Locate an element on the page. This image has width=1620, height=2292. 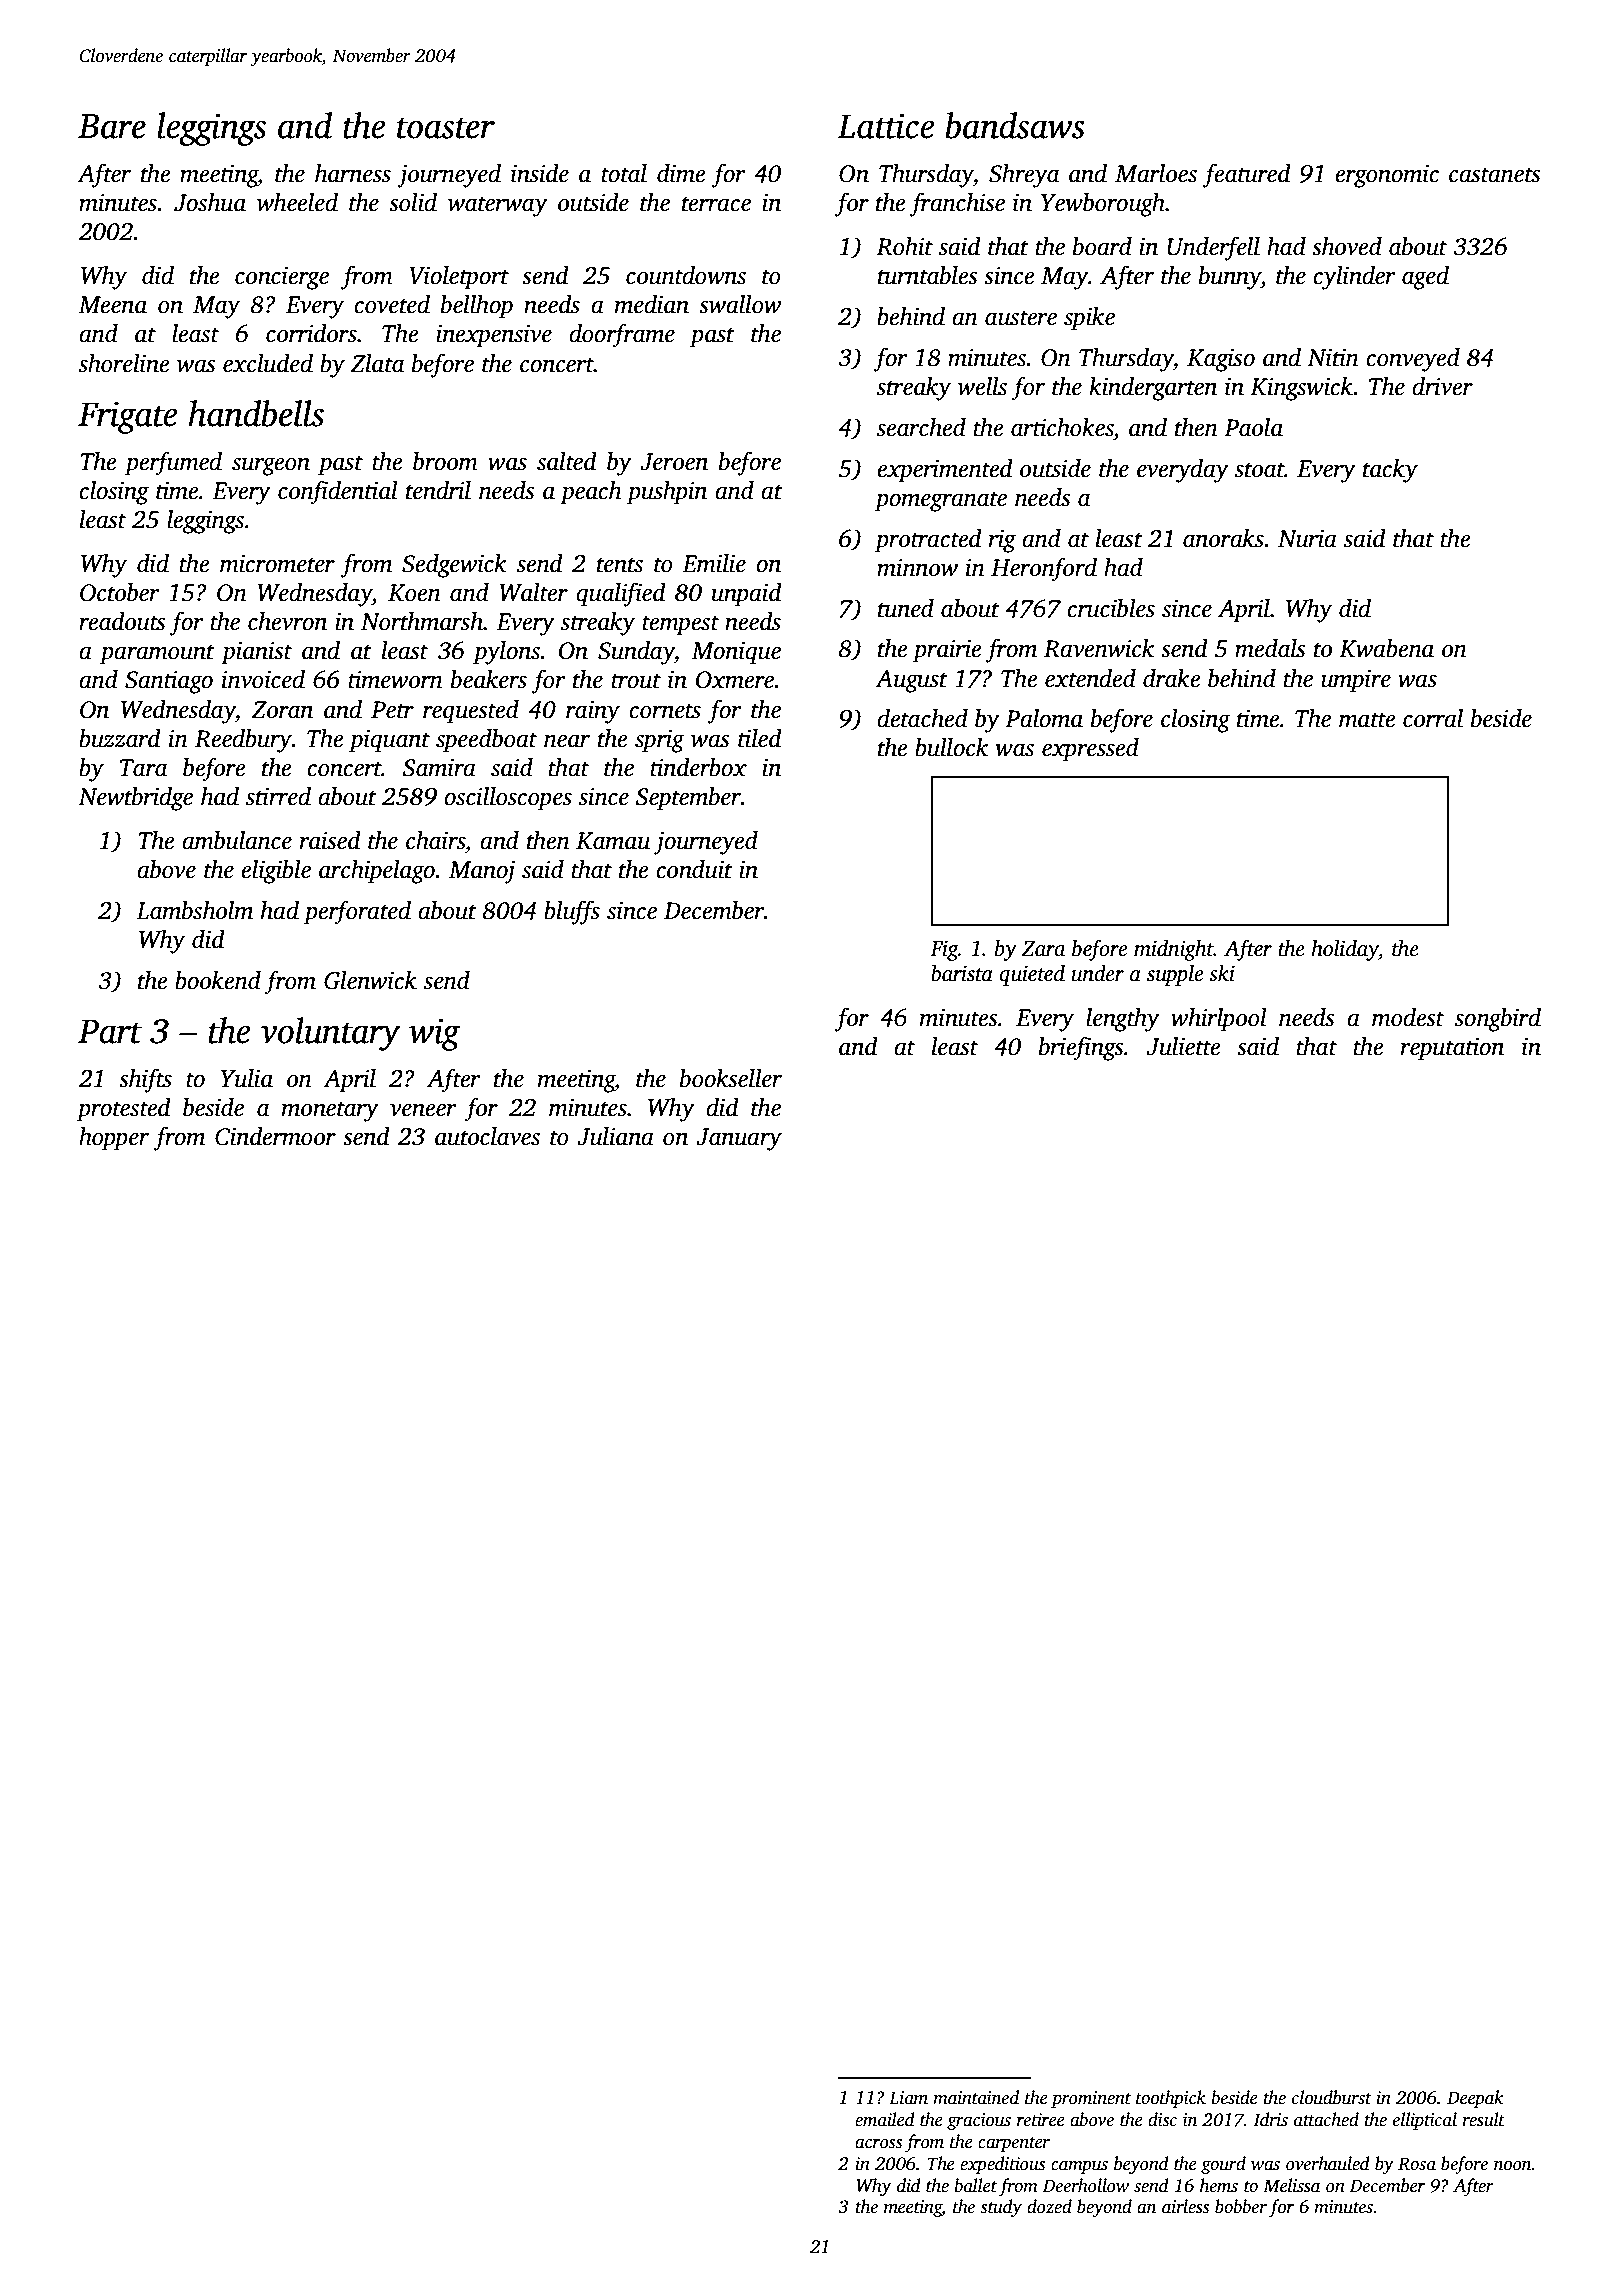
cloudburst is located at coordinates (1332, 2097).
